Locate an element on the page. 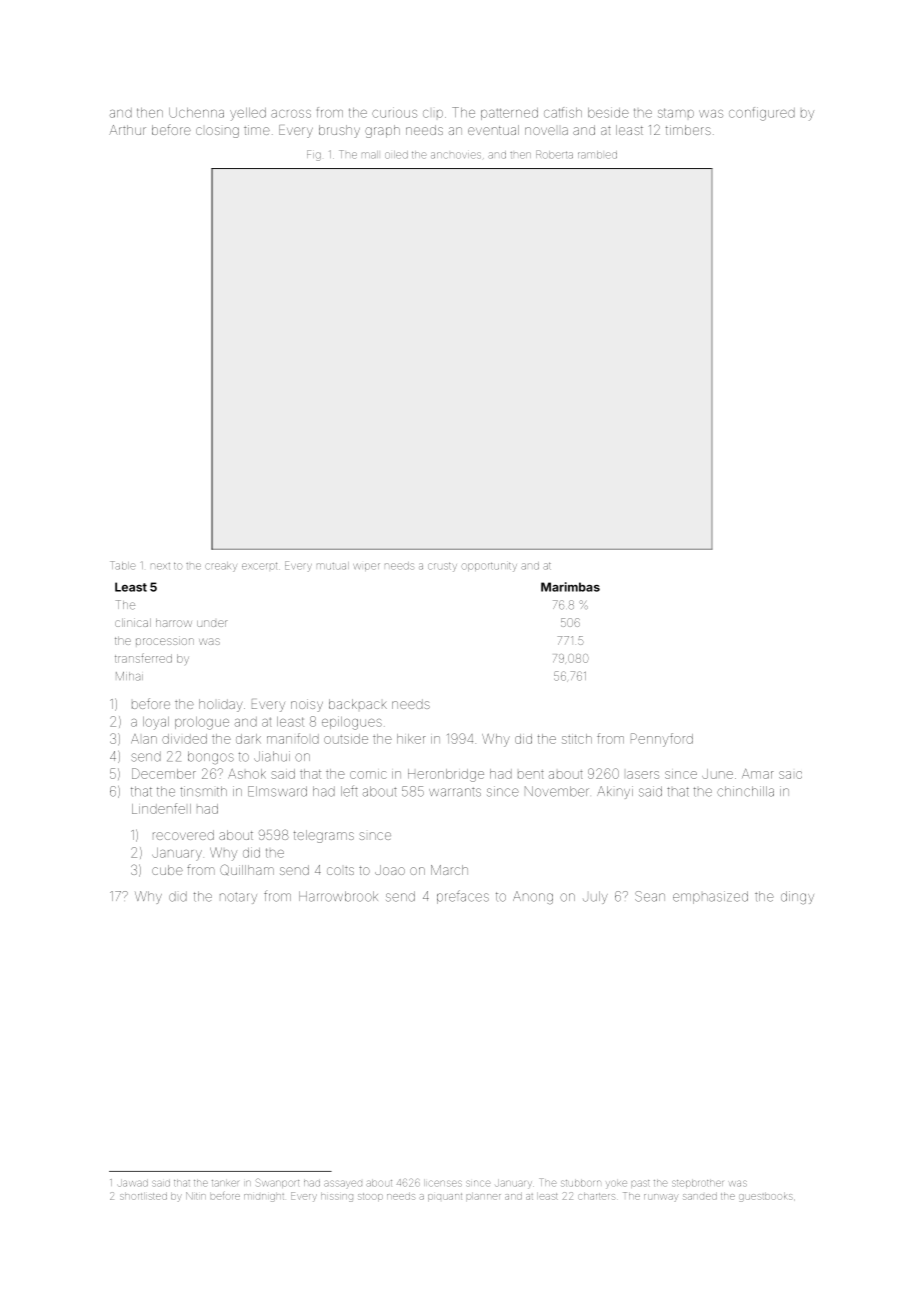 The width and height of the image is (924, 1308). prefaces is located at coordinates (463, 897).
